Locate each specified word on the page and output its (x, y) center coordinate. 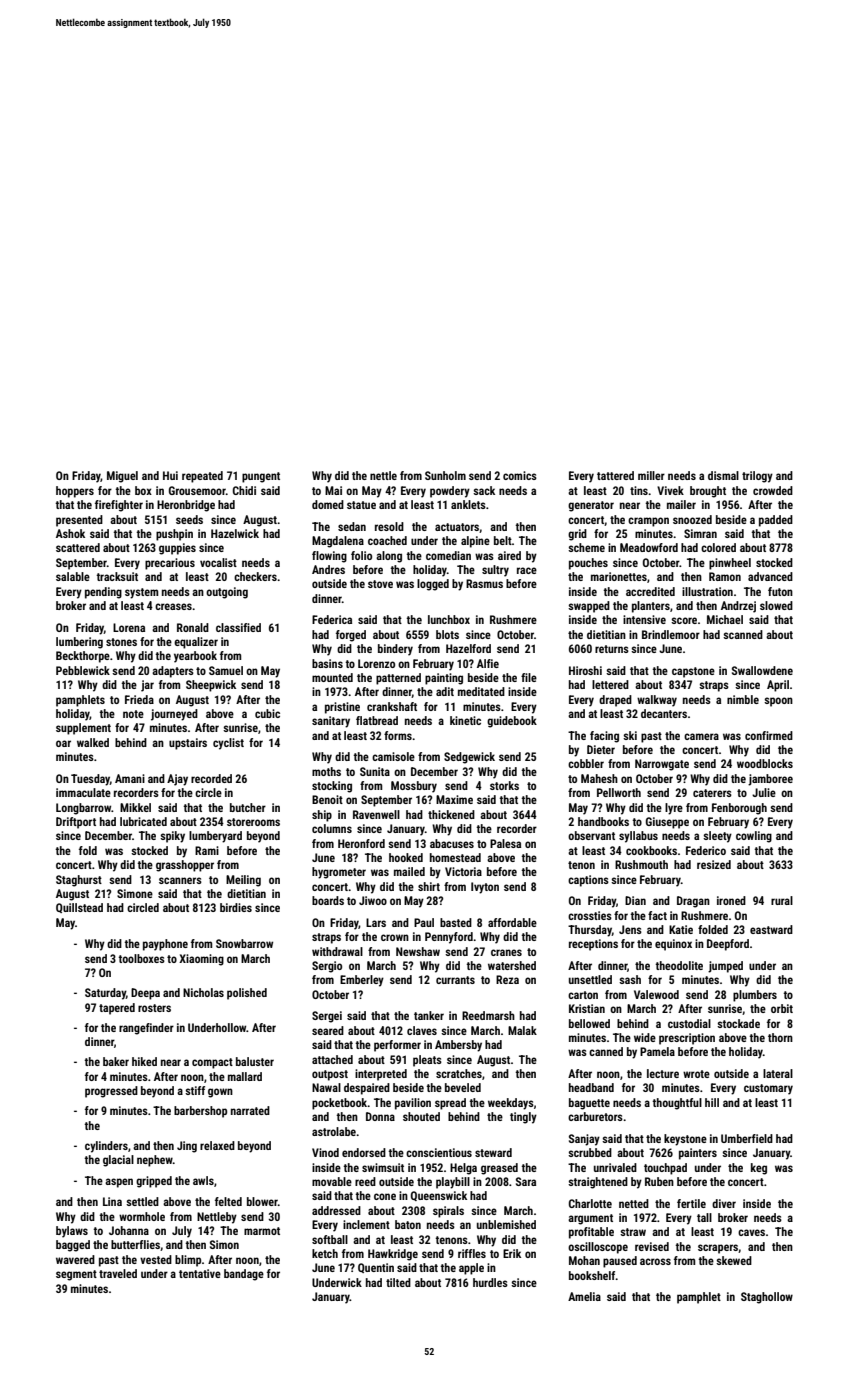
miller (651, 475)
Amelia (584, 1296)
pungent (261, 477)
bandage (244, 1275)
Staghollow (767, 1298)
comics (520, 475)
